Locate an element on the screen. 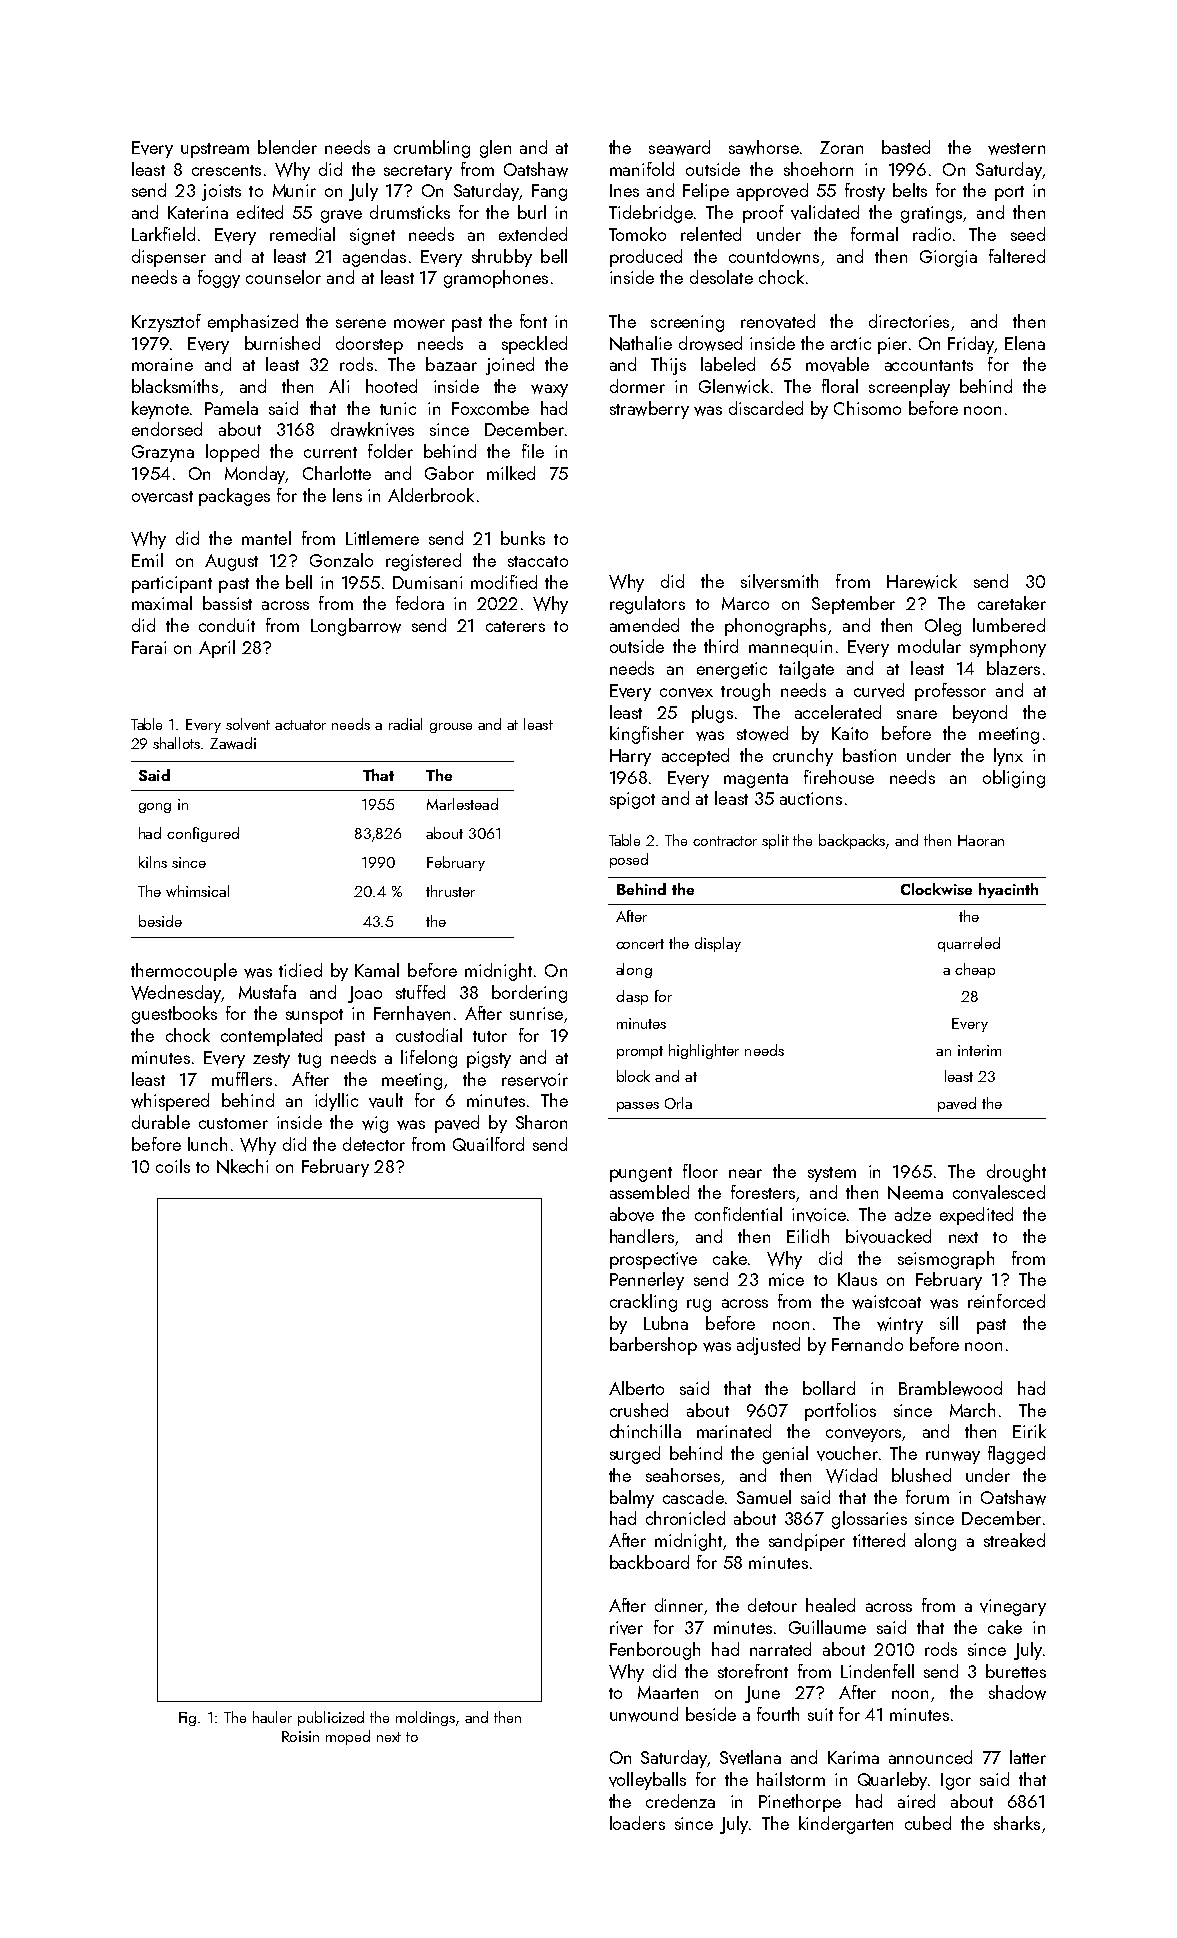 Image resolution: width=1177 pixels, height=1938 pixels. symphony is located at coordinates (1008, 648).
